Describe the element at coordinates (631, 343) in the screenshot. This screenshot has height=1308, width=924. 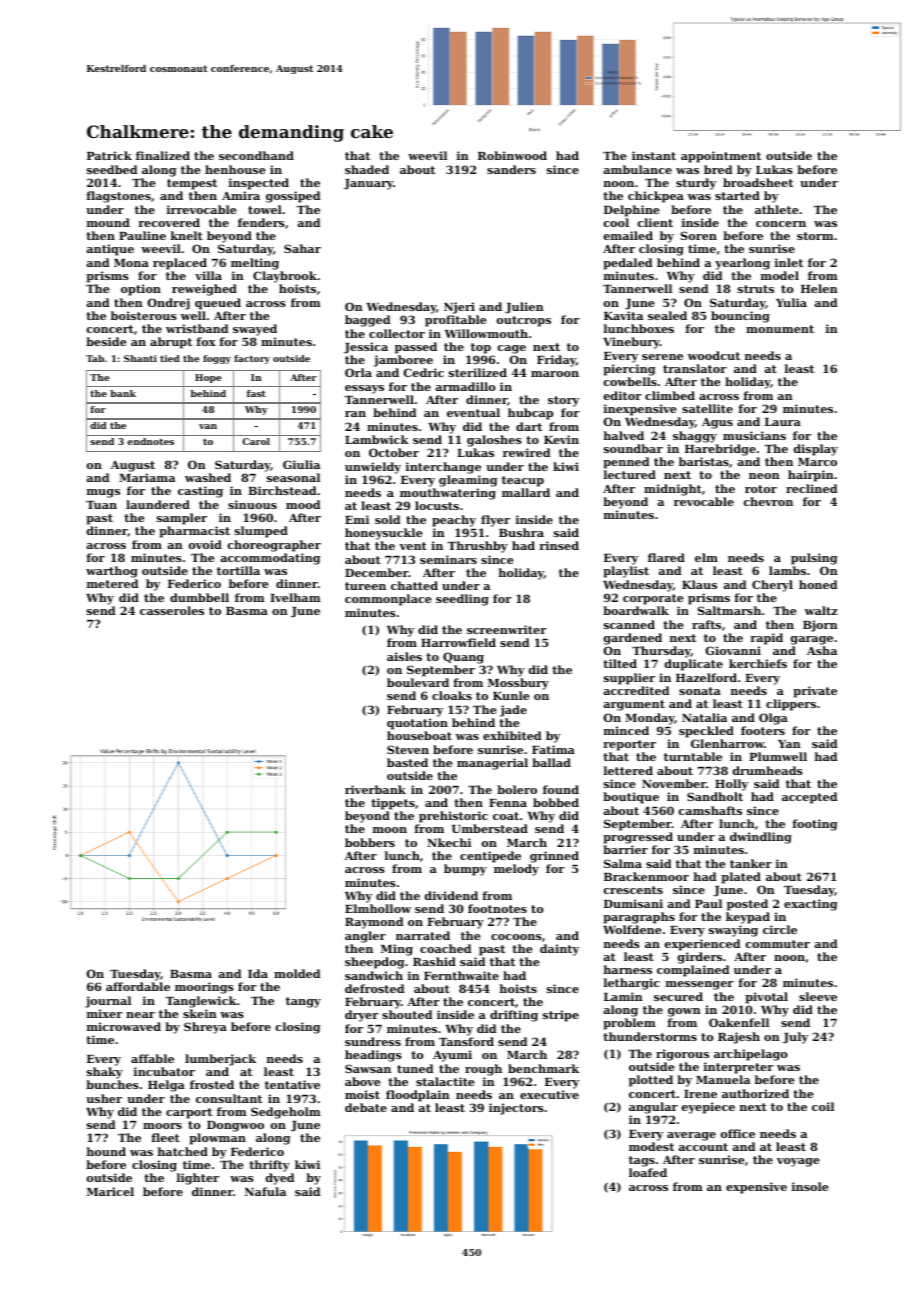
I see `Vinebury` at that location.
